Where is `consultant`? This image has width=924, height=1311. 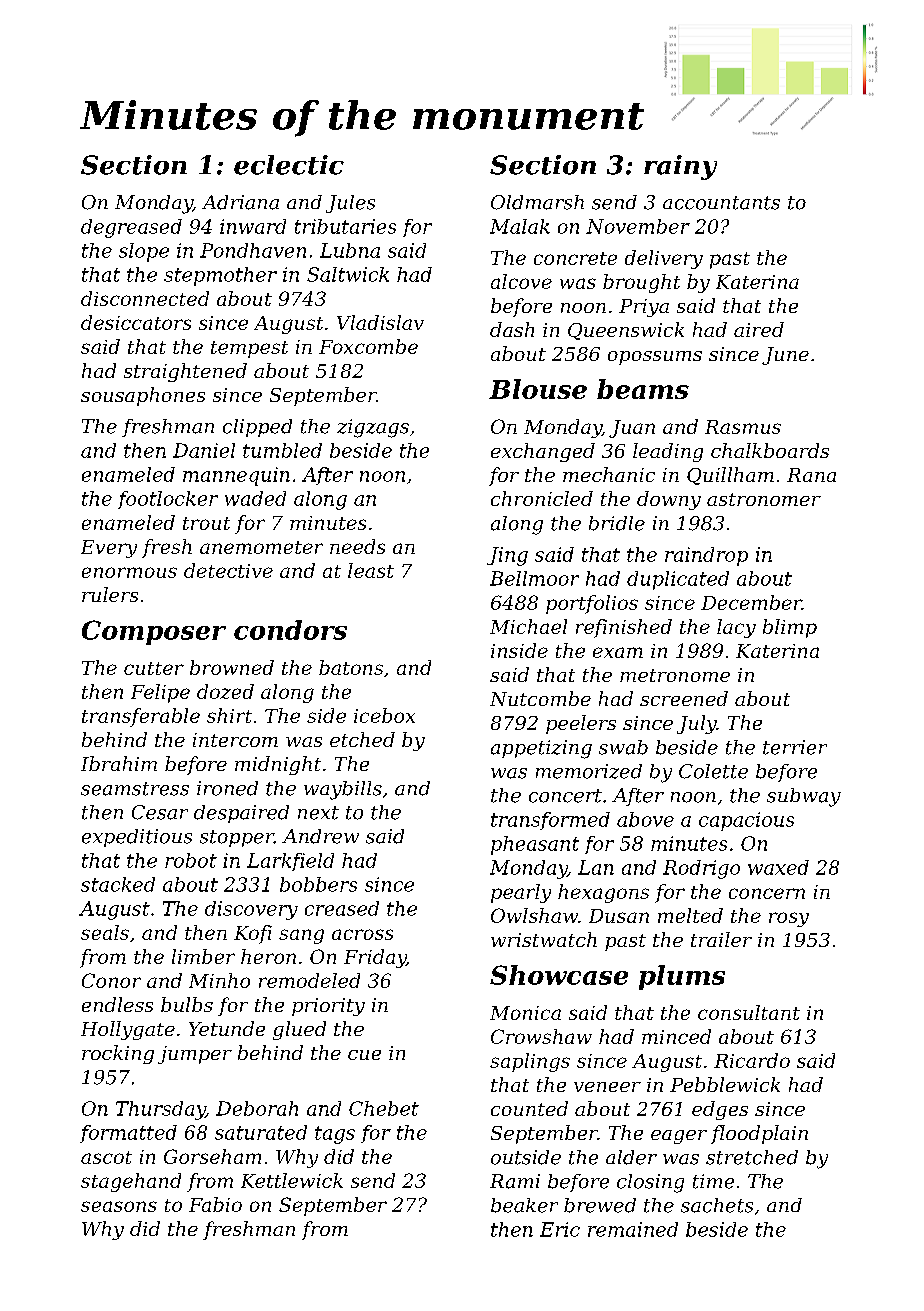
consultant is located at coordinates (749, 1012).
